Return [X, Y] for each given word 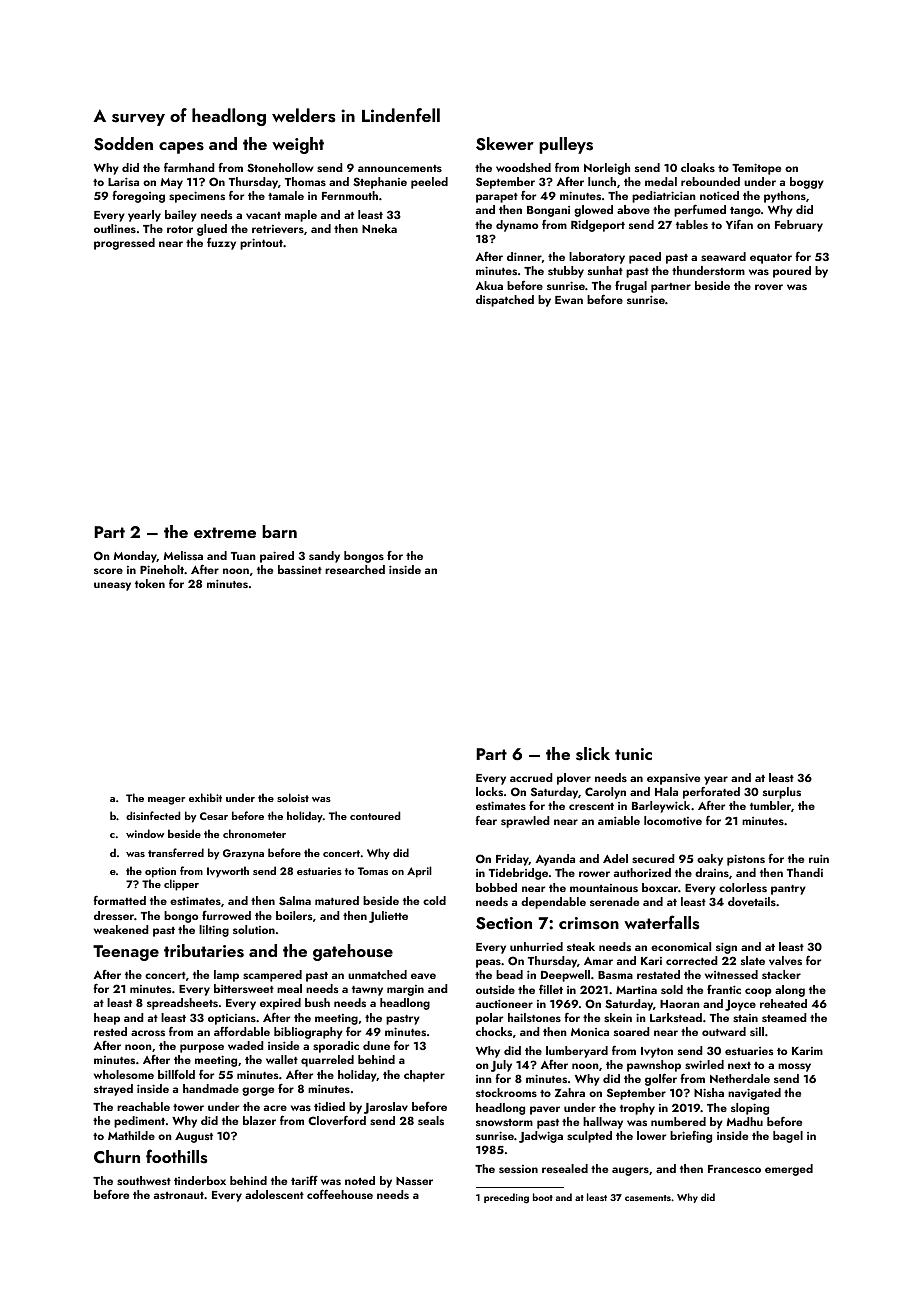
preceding [506, 1198]
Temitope [756, 169]
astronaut [179, 1195]
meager [166, 801]
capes [181, 148]
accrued [531, 777]
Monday [135, 557]
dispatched [505, 301]
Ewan [569, 300]
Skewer [505, 144]
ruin [819, 858]
